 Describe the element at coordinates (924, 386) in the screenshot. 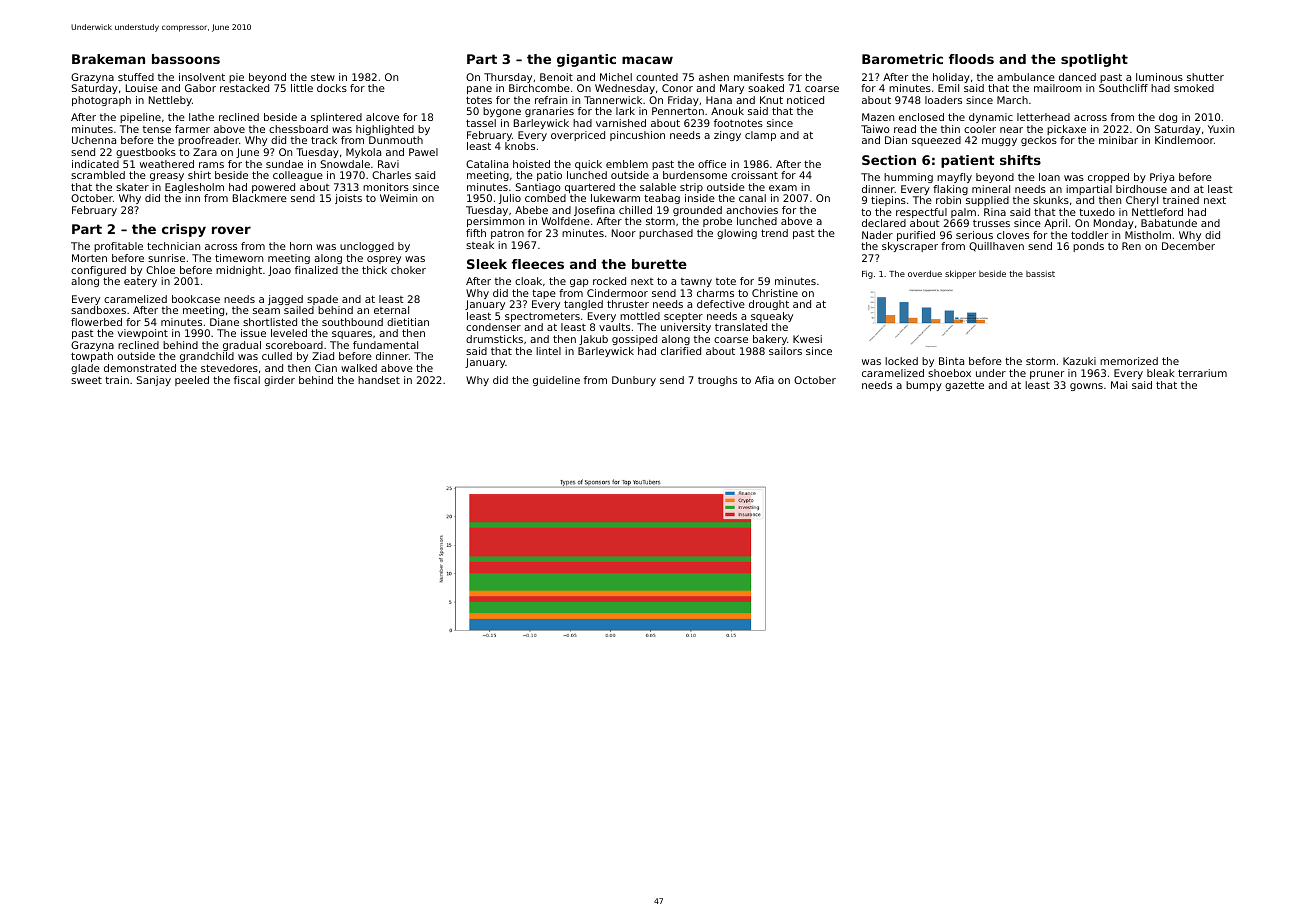

I see `bumpy` at that location.
